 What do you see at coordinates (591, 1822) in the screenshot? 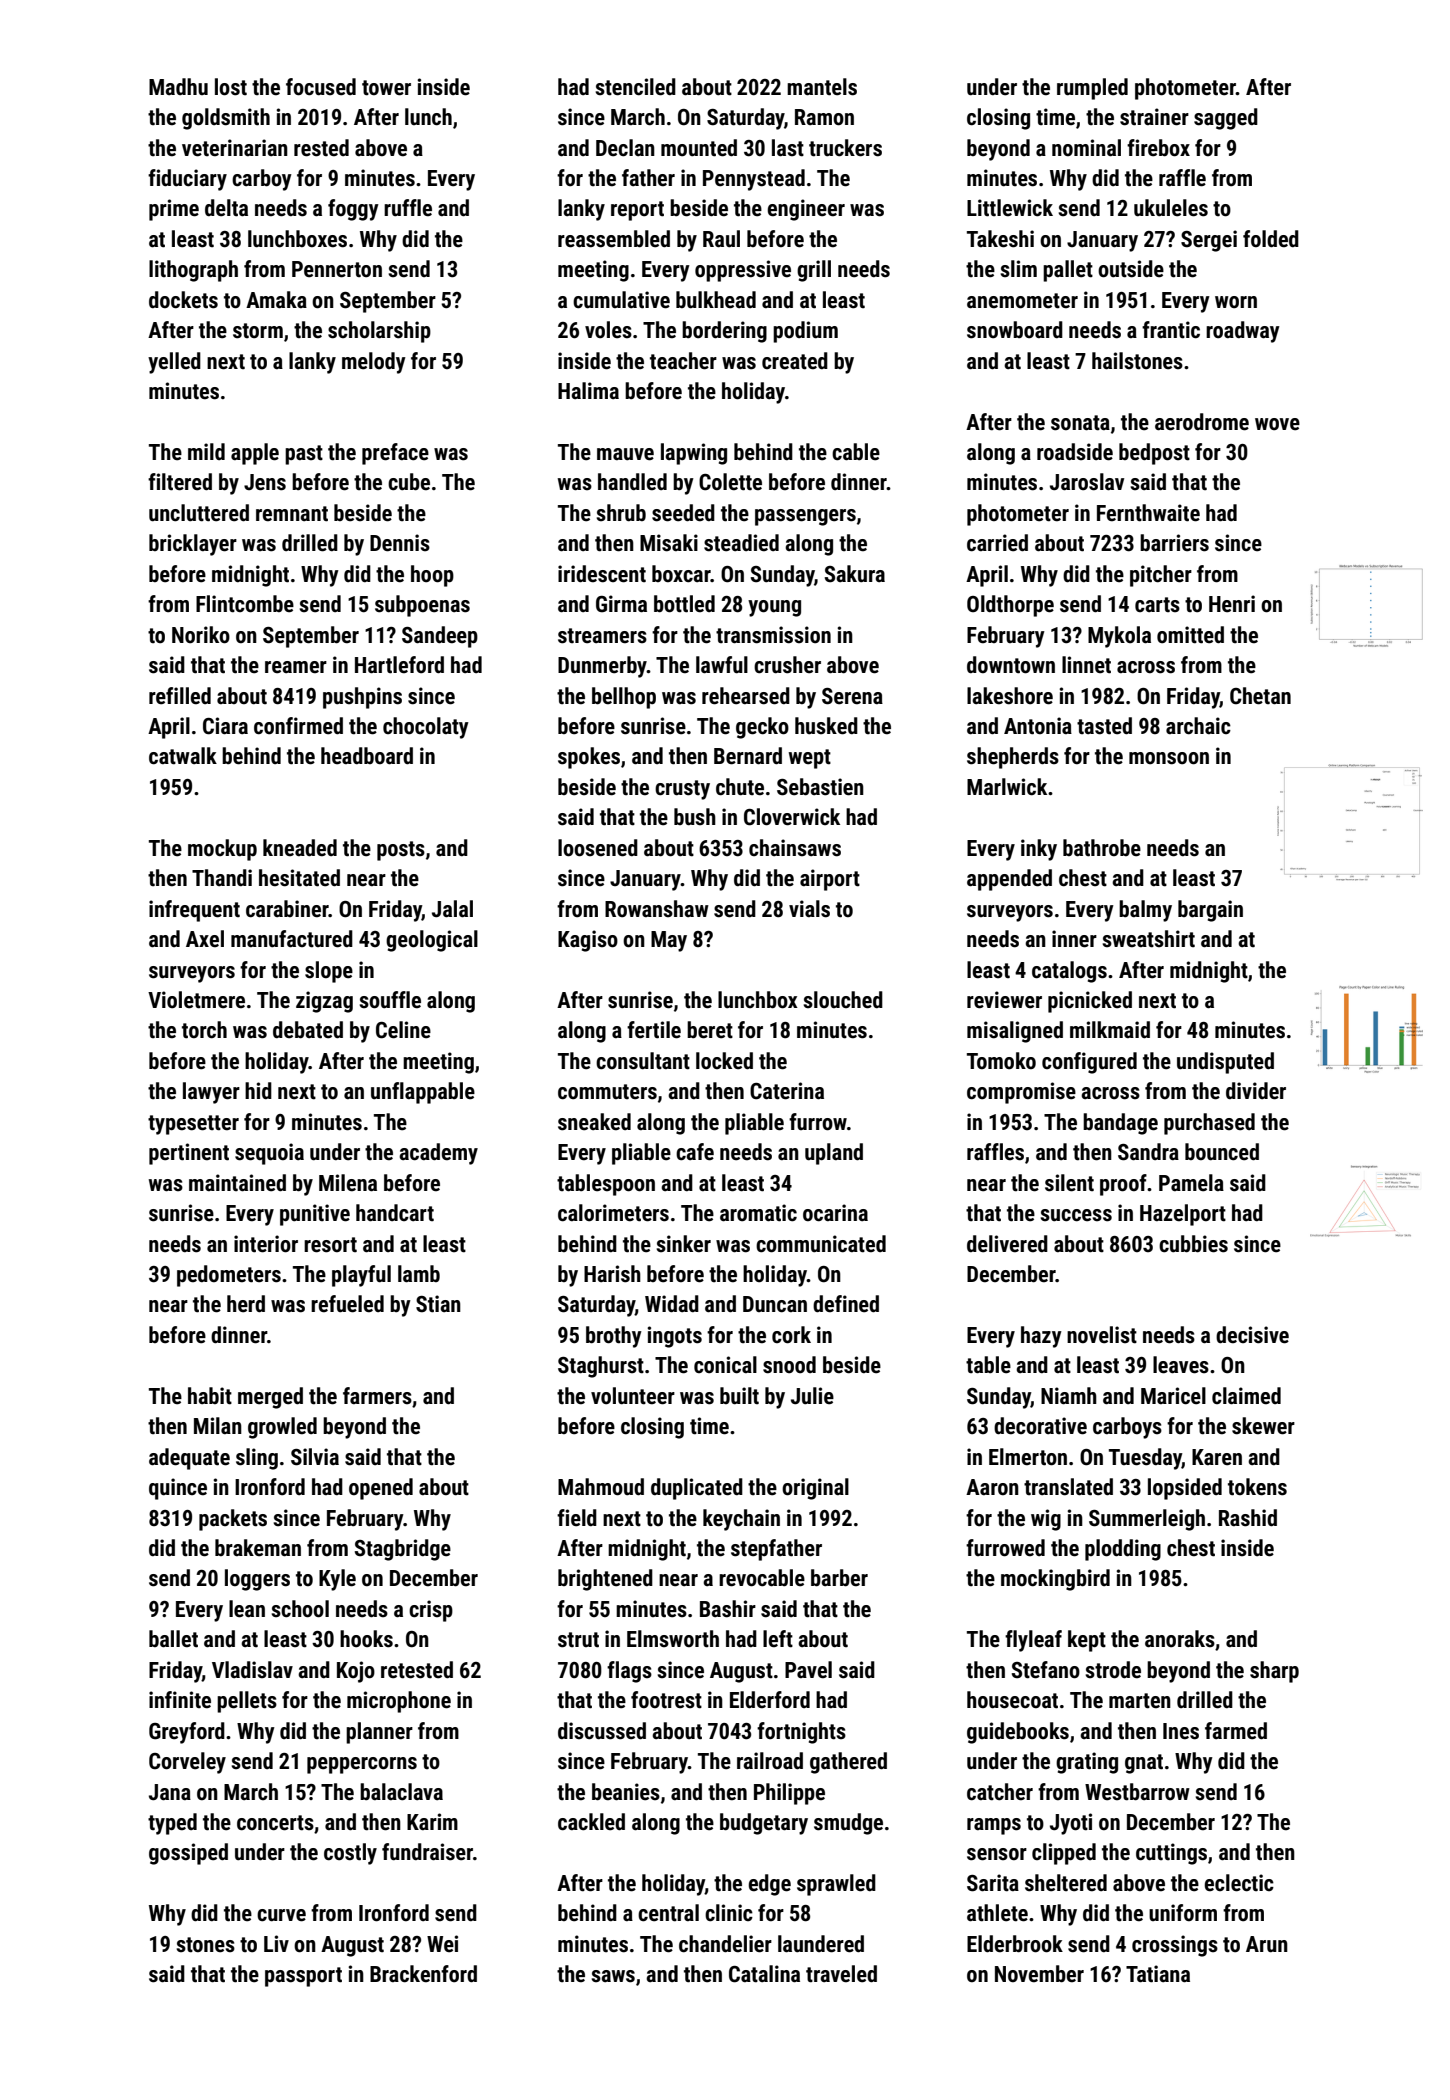
I see `cackled` at bounding box center [591, 1822].
